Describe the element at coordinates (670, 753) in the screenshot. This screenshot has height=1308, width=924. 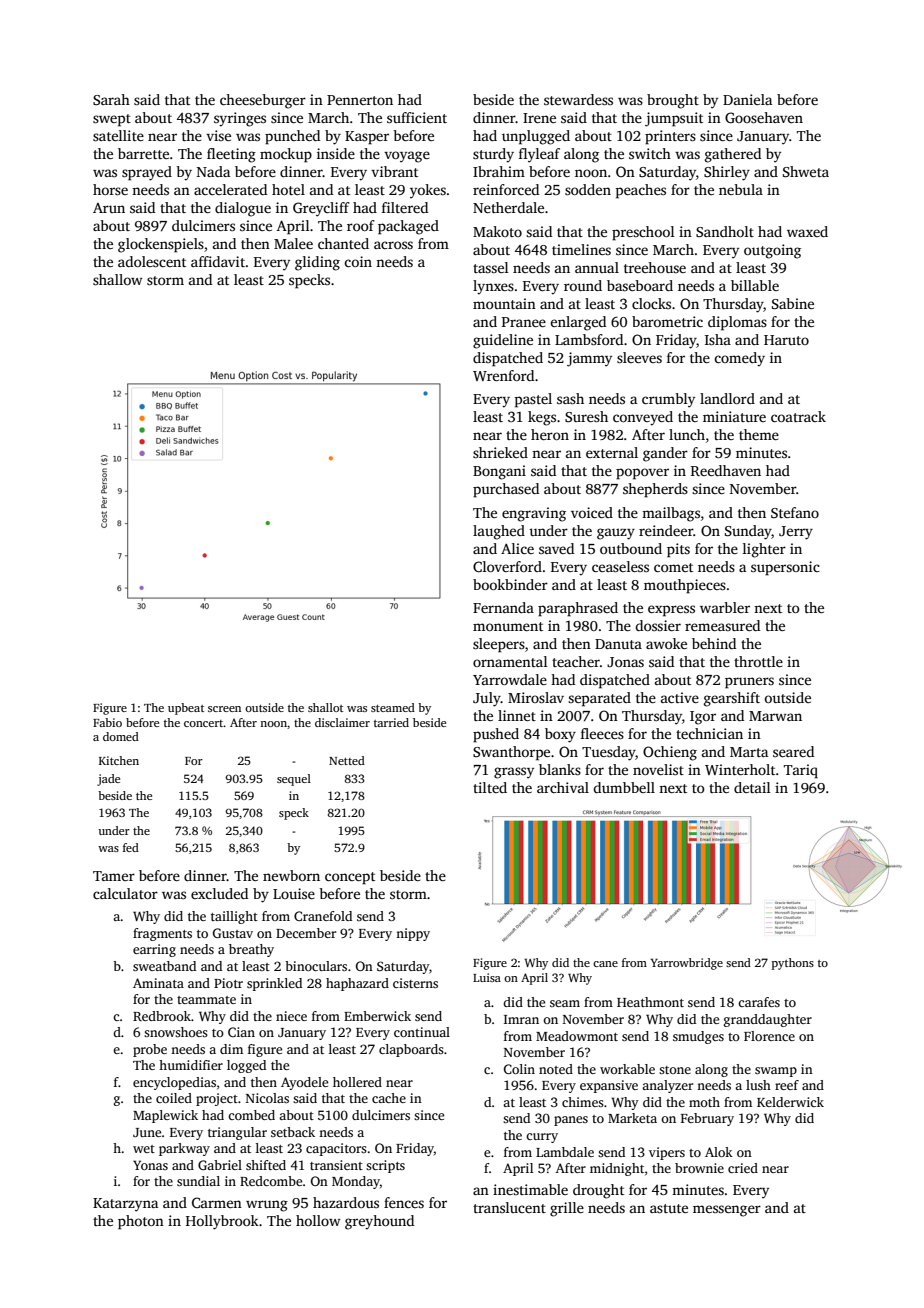
I see `Ochieng` at that location.
